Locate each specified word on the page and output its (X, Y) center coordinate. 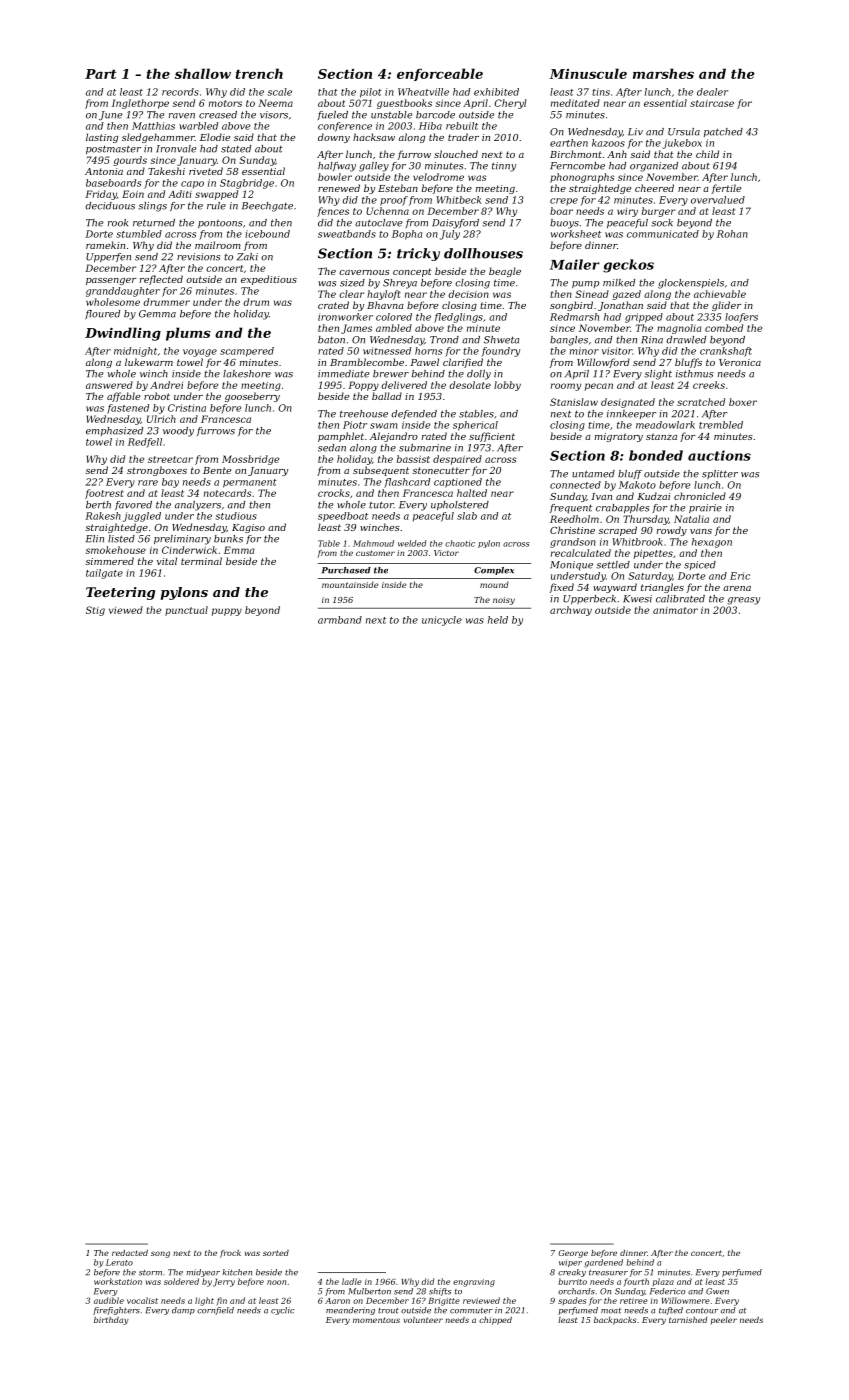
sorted (276, 1253)
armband (340, 620)
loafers (741, 318)
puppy (227, 612)
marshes (663, 73)
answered (109, 385)
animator (675, 610)
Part (101, 74)
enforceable (440, 74)
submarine (425, 448)
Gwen (717, 1291)
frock (230, 1254)
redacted (130, 1253)
